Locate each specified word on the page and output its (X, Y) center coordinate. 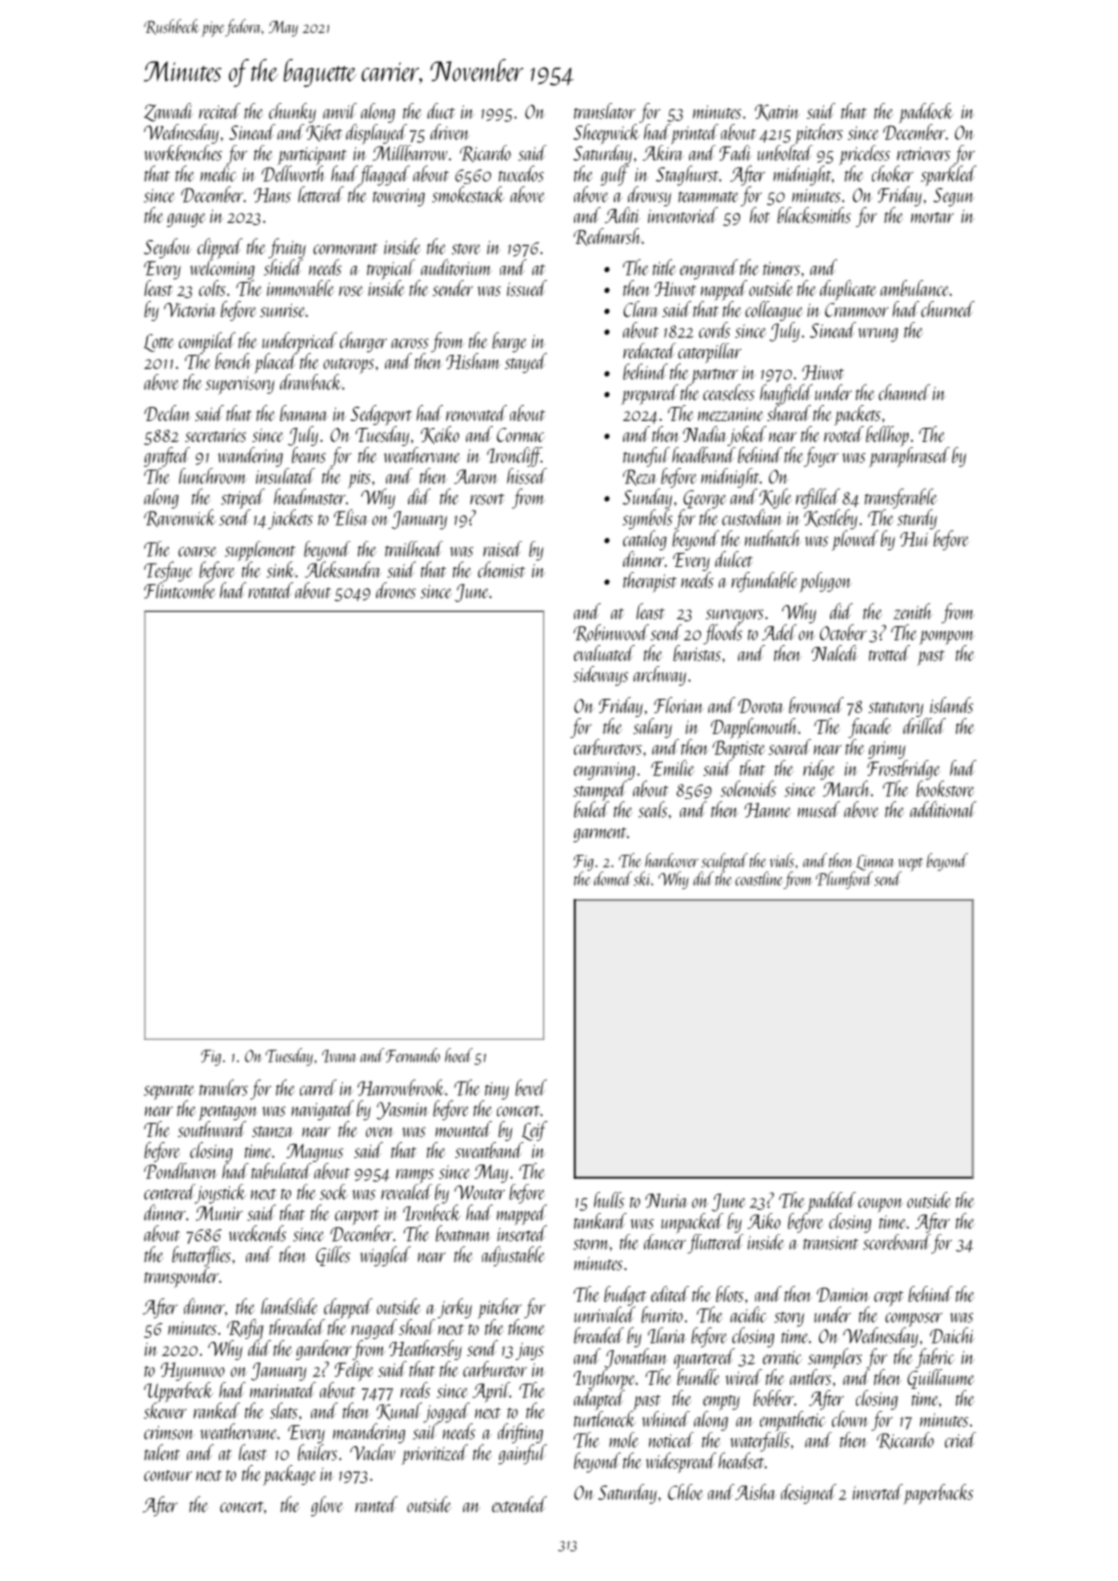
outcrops (348, 366)
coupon (880, 1205)
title (664, 267)
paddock (926, 113)
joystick (220, 1194)
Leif (535, 1131)
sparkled (949, 175)
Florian (679, 705)
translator (605, 111)
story (789, 1319)
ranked (216, 1410)
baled (591, 809)
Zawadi (168, 112)
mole (623, 1440)
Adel (779, 632)
